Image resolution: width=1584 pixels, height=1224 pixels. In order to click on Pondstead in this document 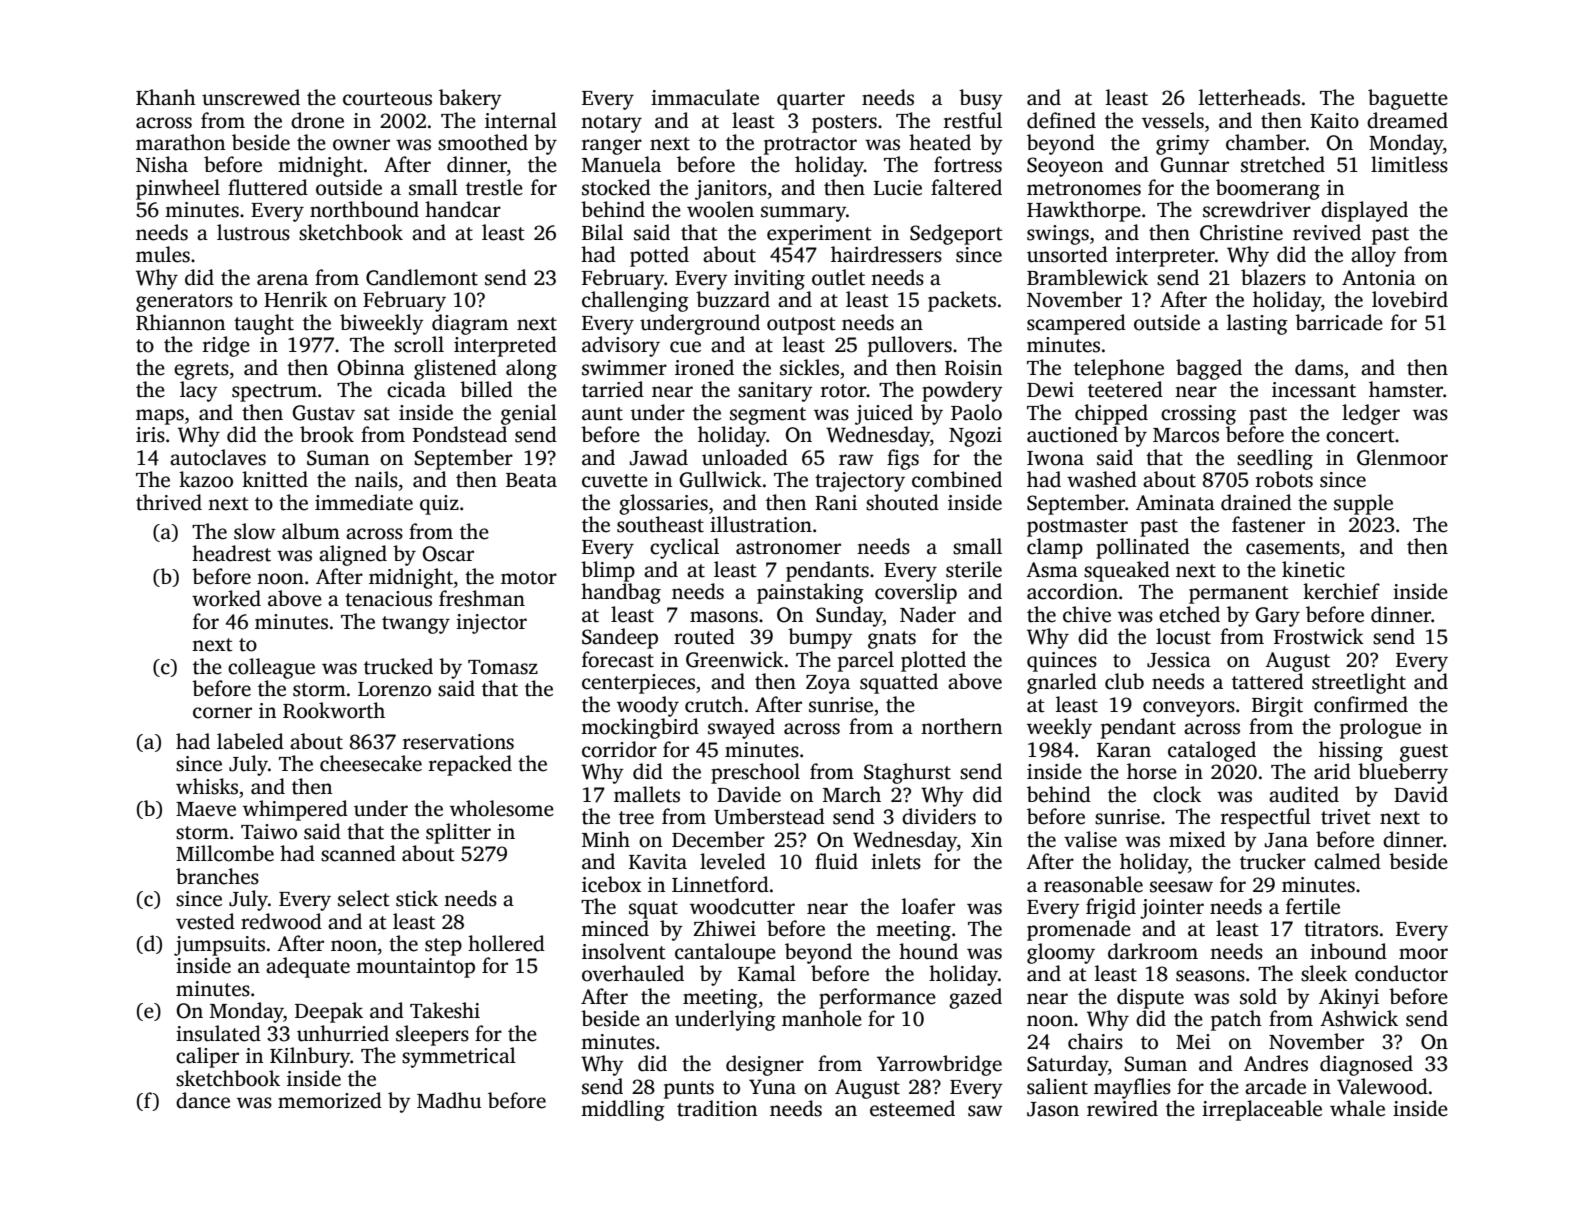, I will do `click(460, 434)`.
